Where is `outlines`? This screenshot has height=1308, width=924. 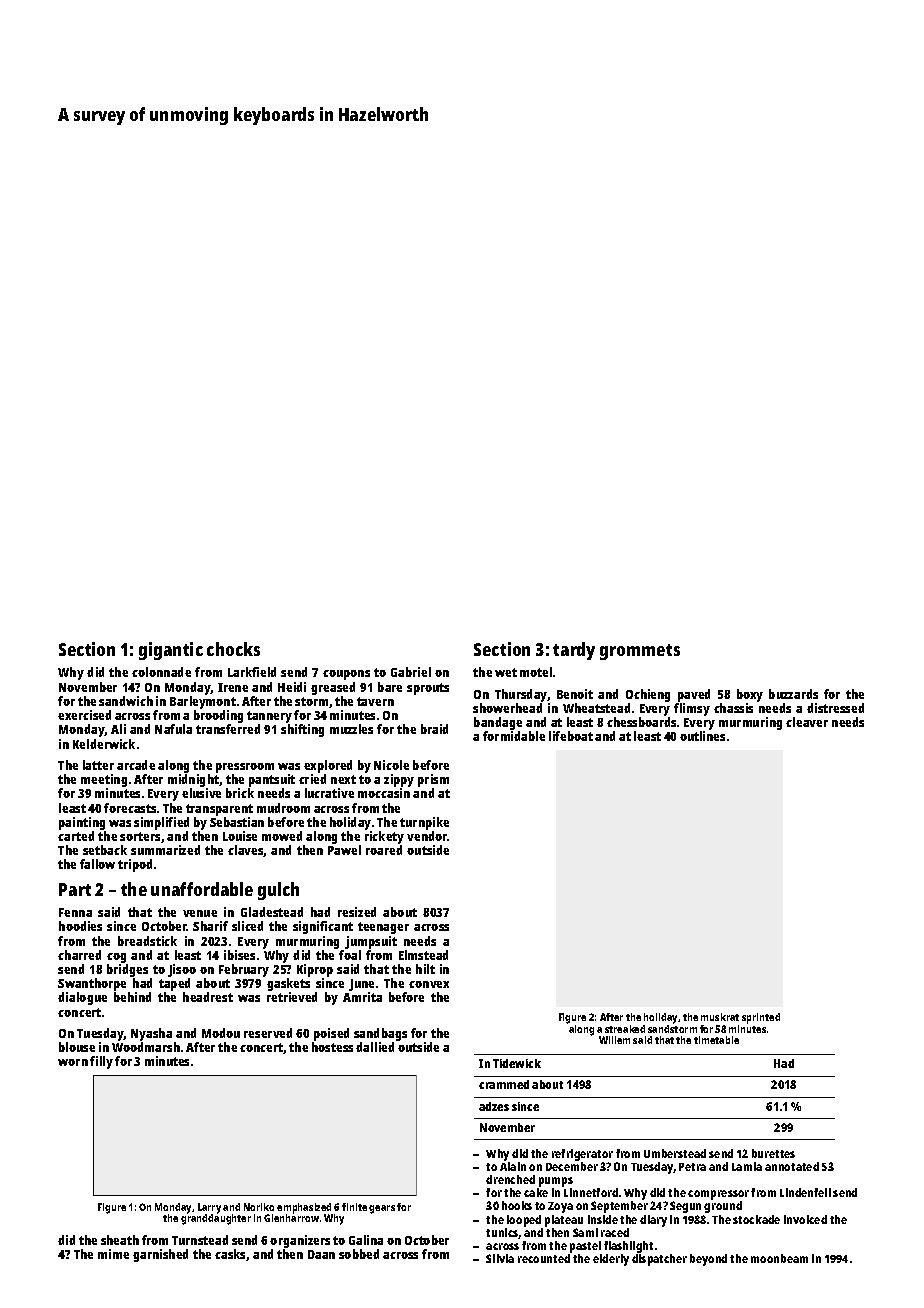
outlines is located at coordinates (702, 736).
